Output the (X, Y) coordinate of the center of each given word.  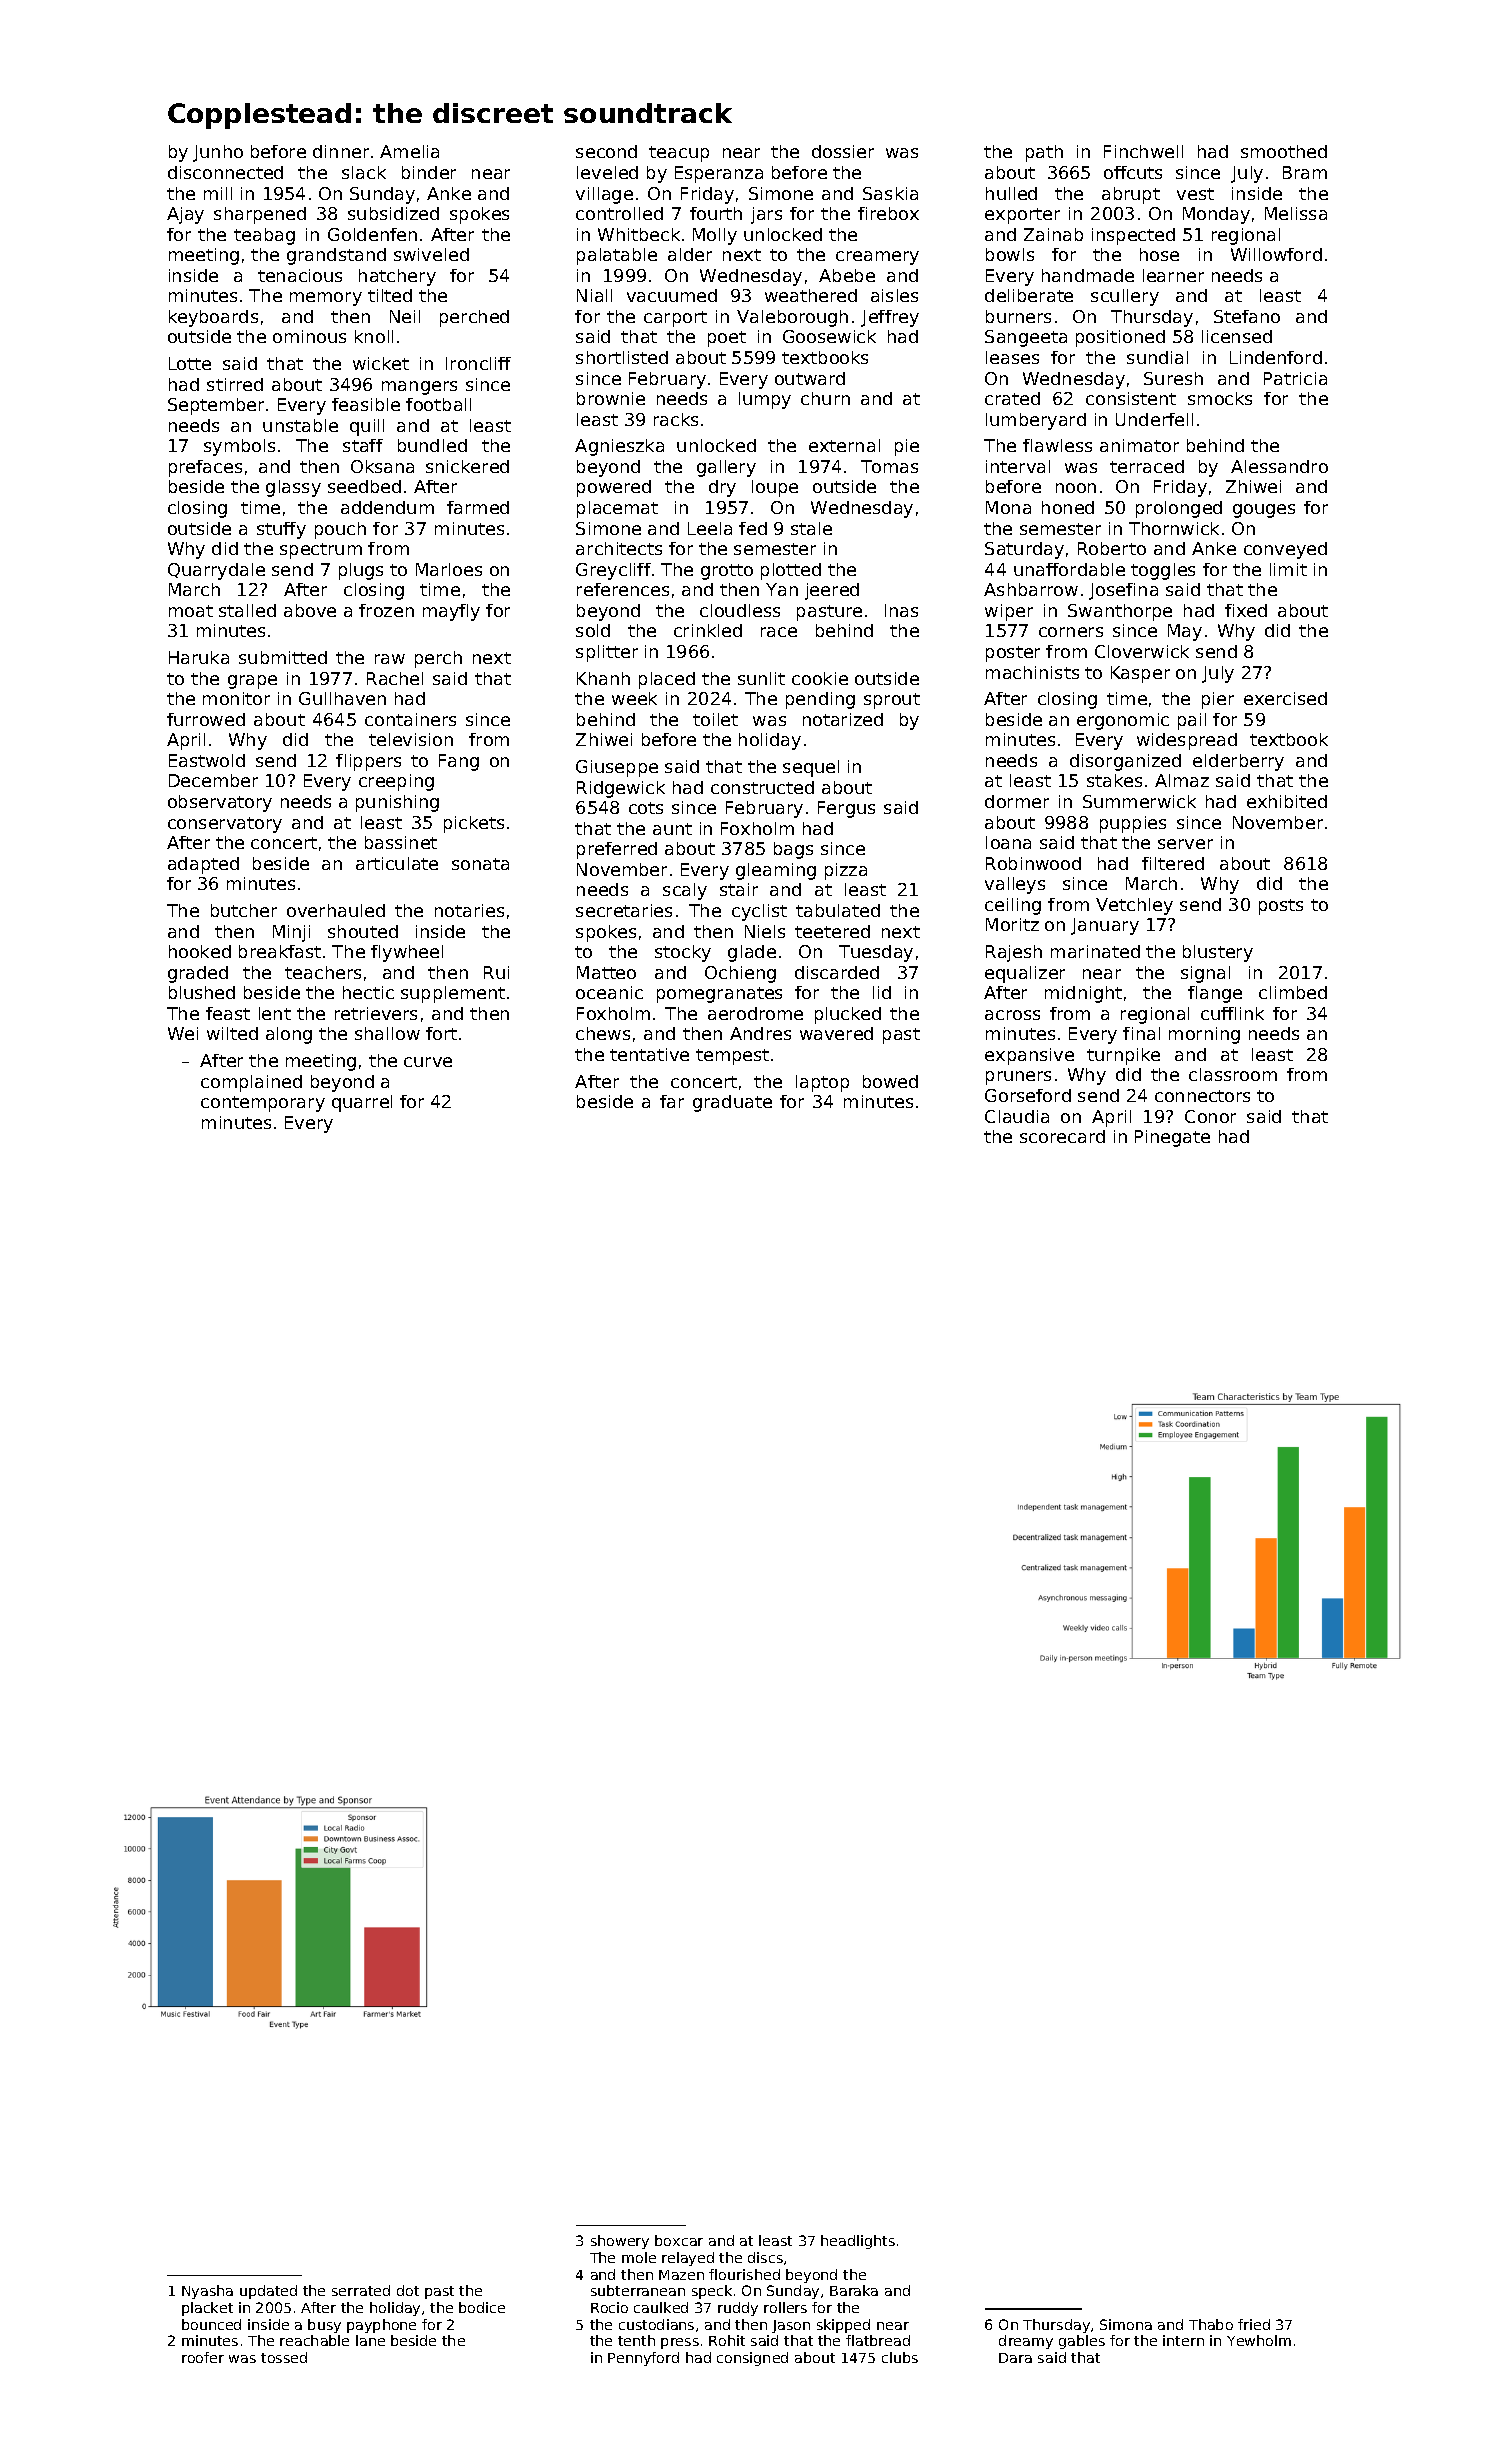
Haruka (199, 657)
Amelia (409, 151)
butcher (244, 910)
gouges (1264, 511)
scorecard (1062, 1136)
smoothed (1284, 151)
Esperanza (719, 174)
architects (619, 548)
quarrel (362, 1103)
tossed (284, 2357)
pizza (846, 871)
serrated (361, 2290)
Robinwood (1033, 863)
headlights (858, 2242)
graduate (732, 1103)
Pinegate (1172, 1138)
